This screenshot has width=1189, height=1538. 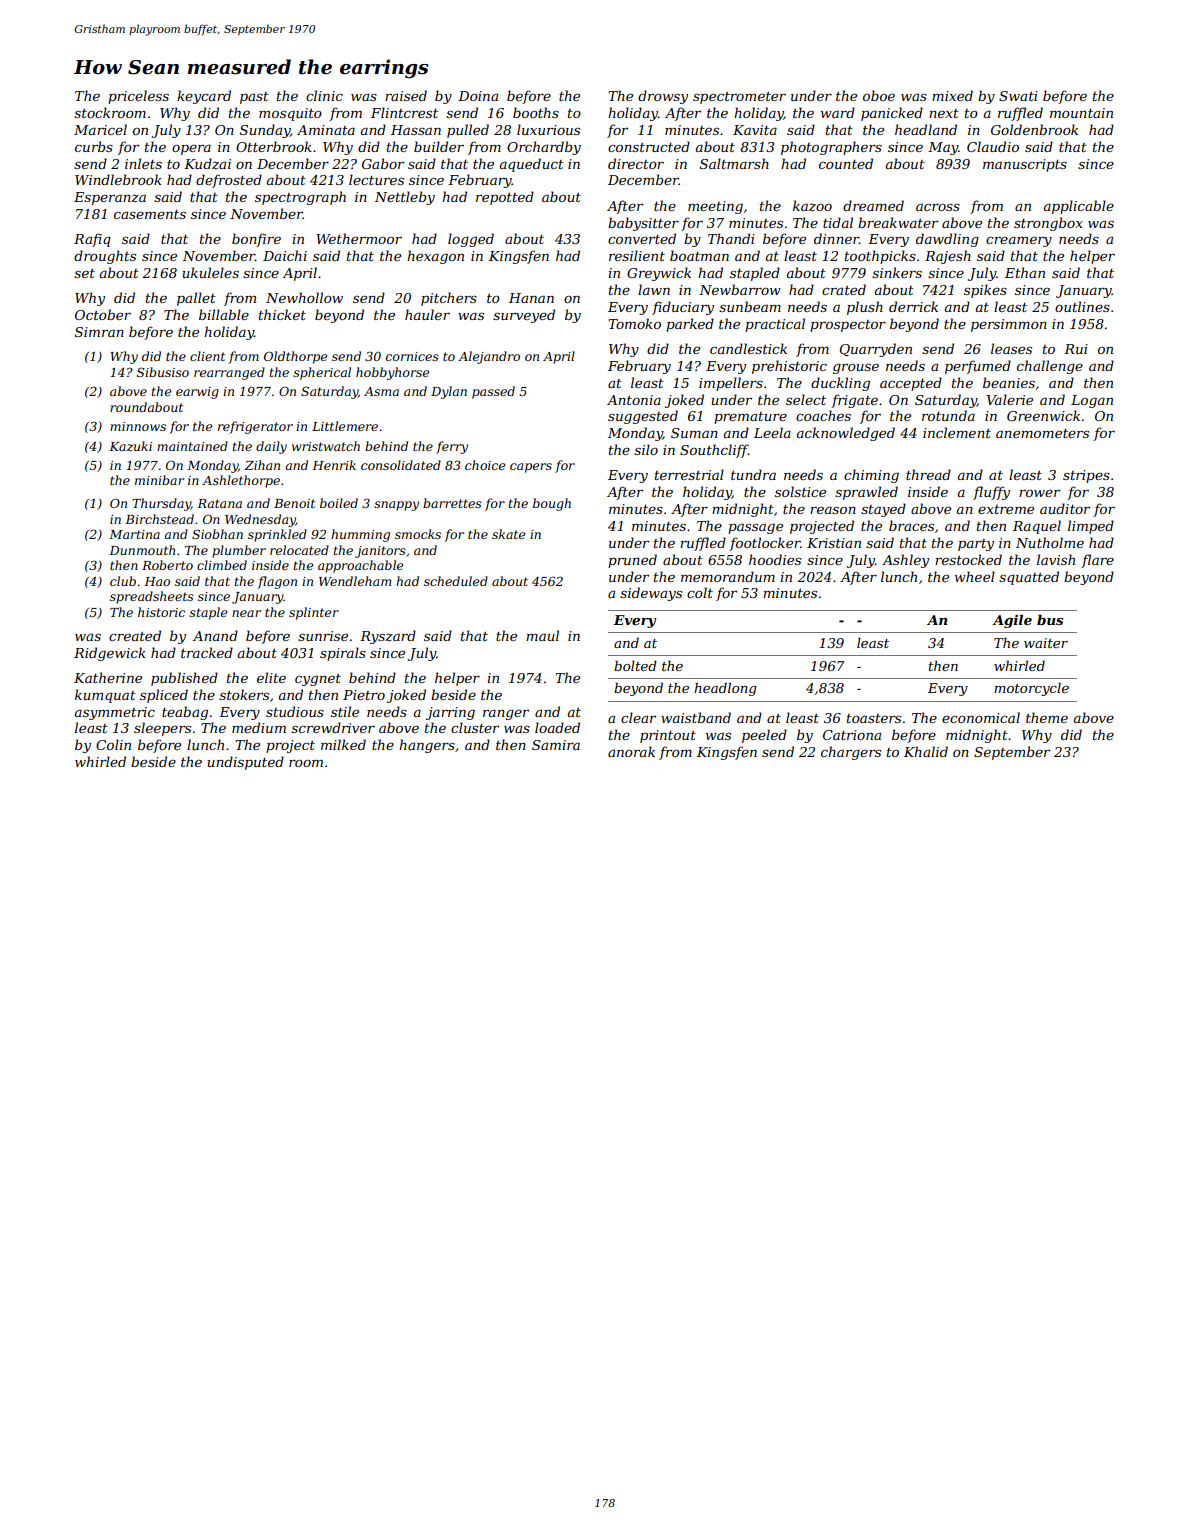 I want to click on limped, so click(x=1091, y=527).
